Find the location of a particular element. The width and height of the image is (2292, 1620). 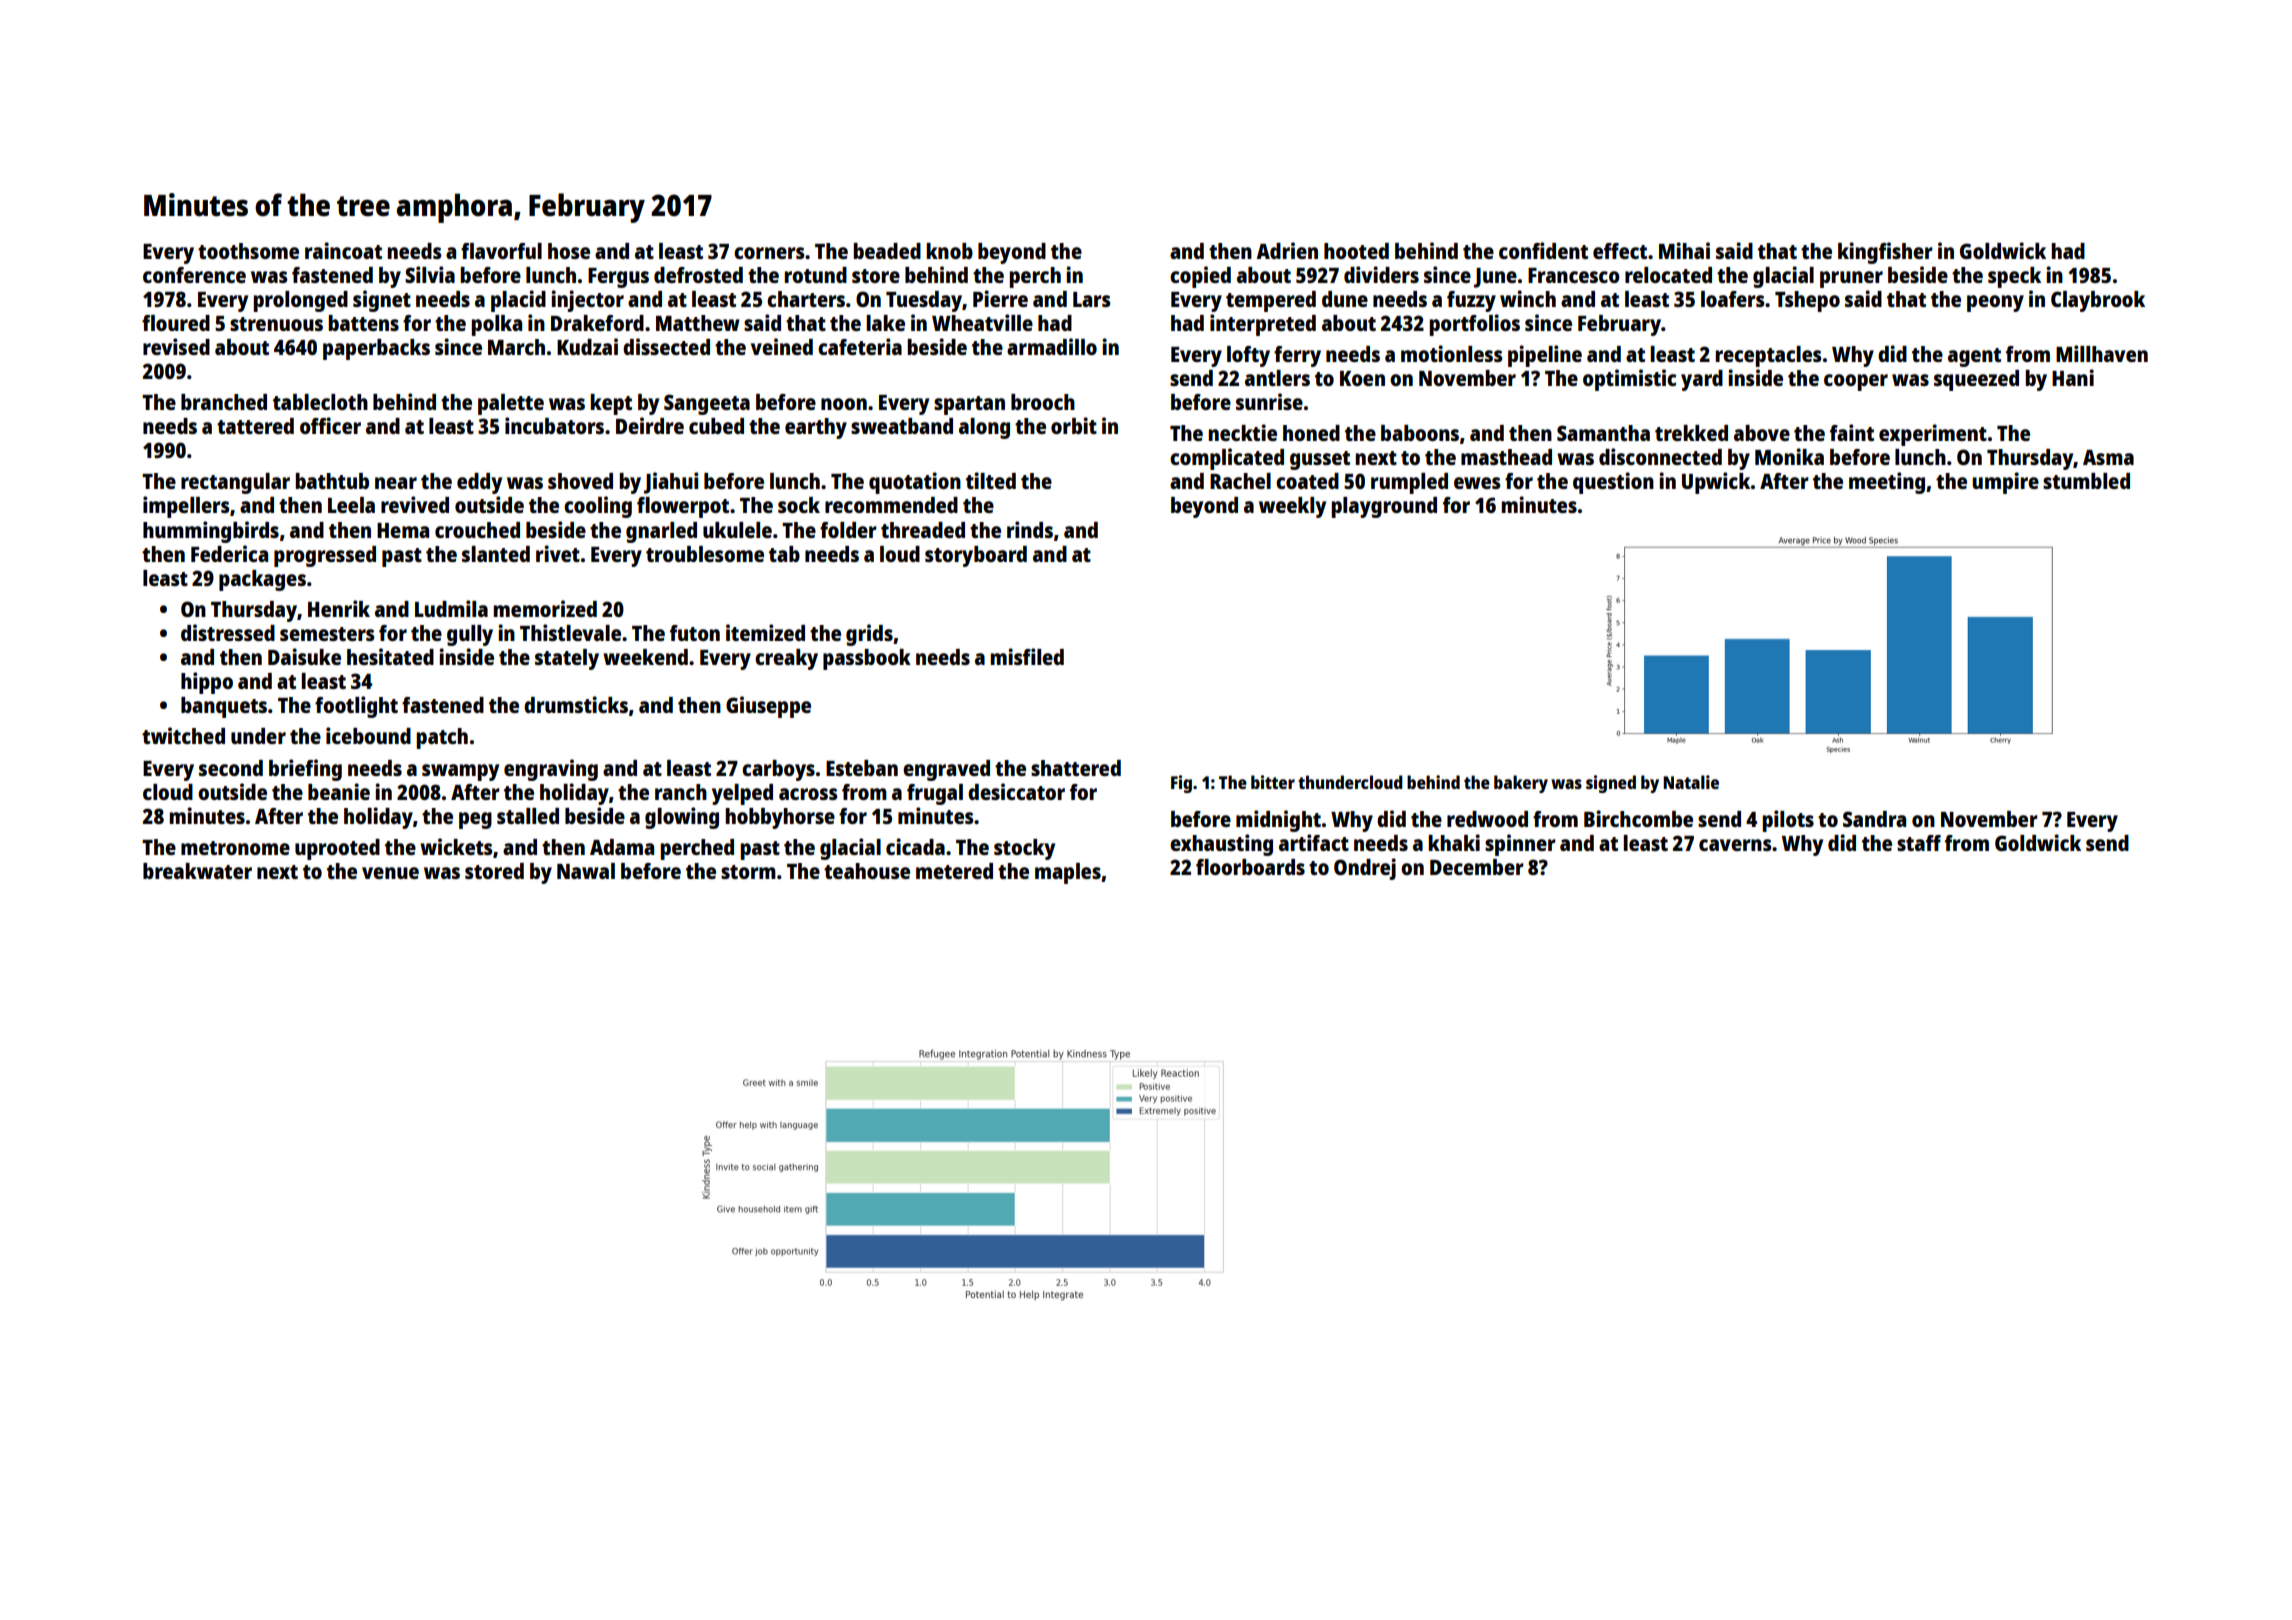

Natalie is located at coordinates (1691, 782).
